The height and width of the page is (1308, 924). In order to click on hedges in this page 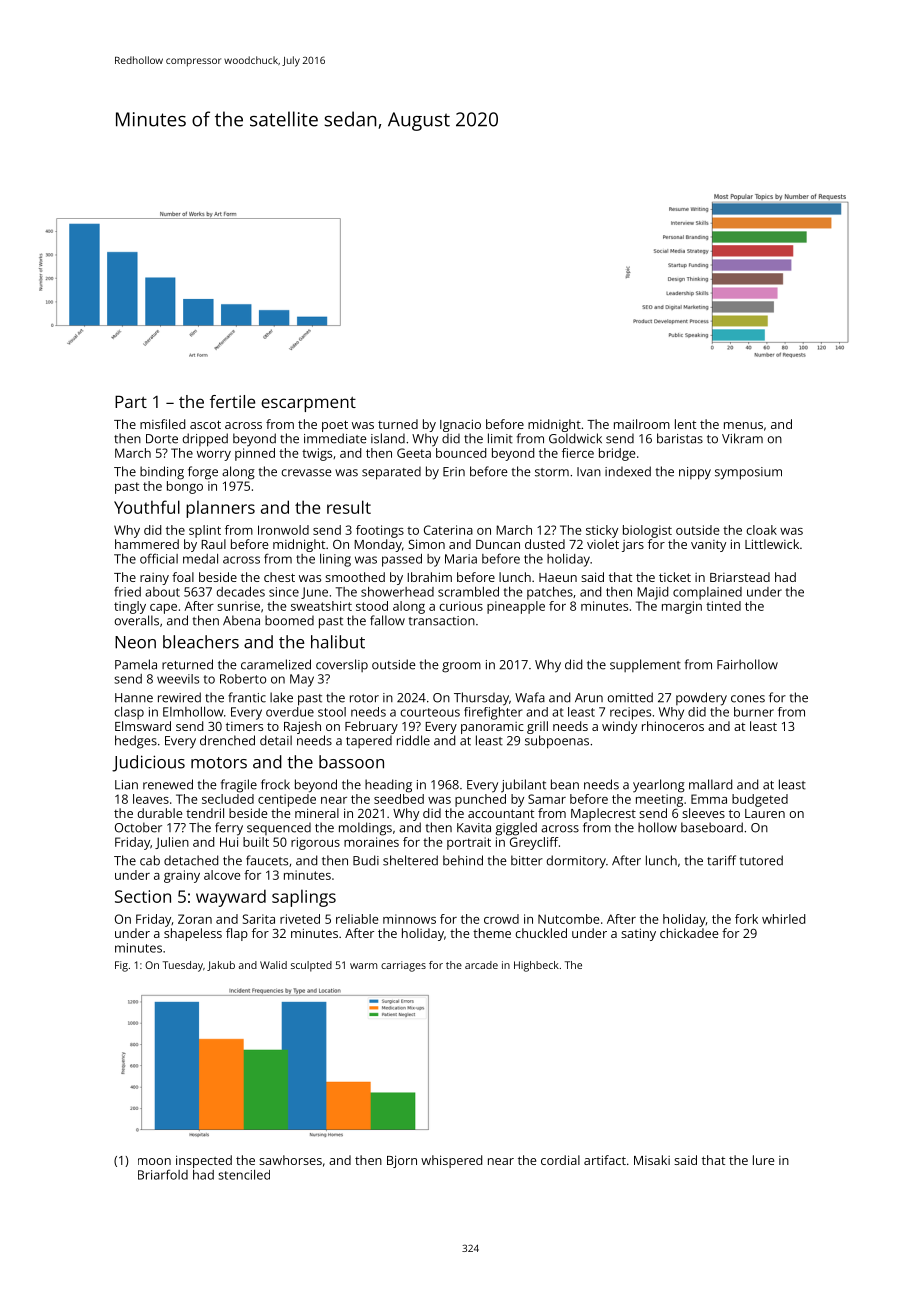, I will do `click(136, 742)`.
